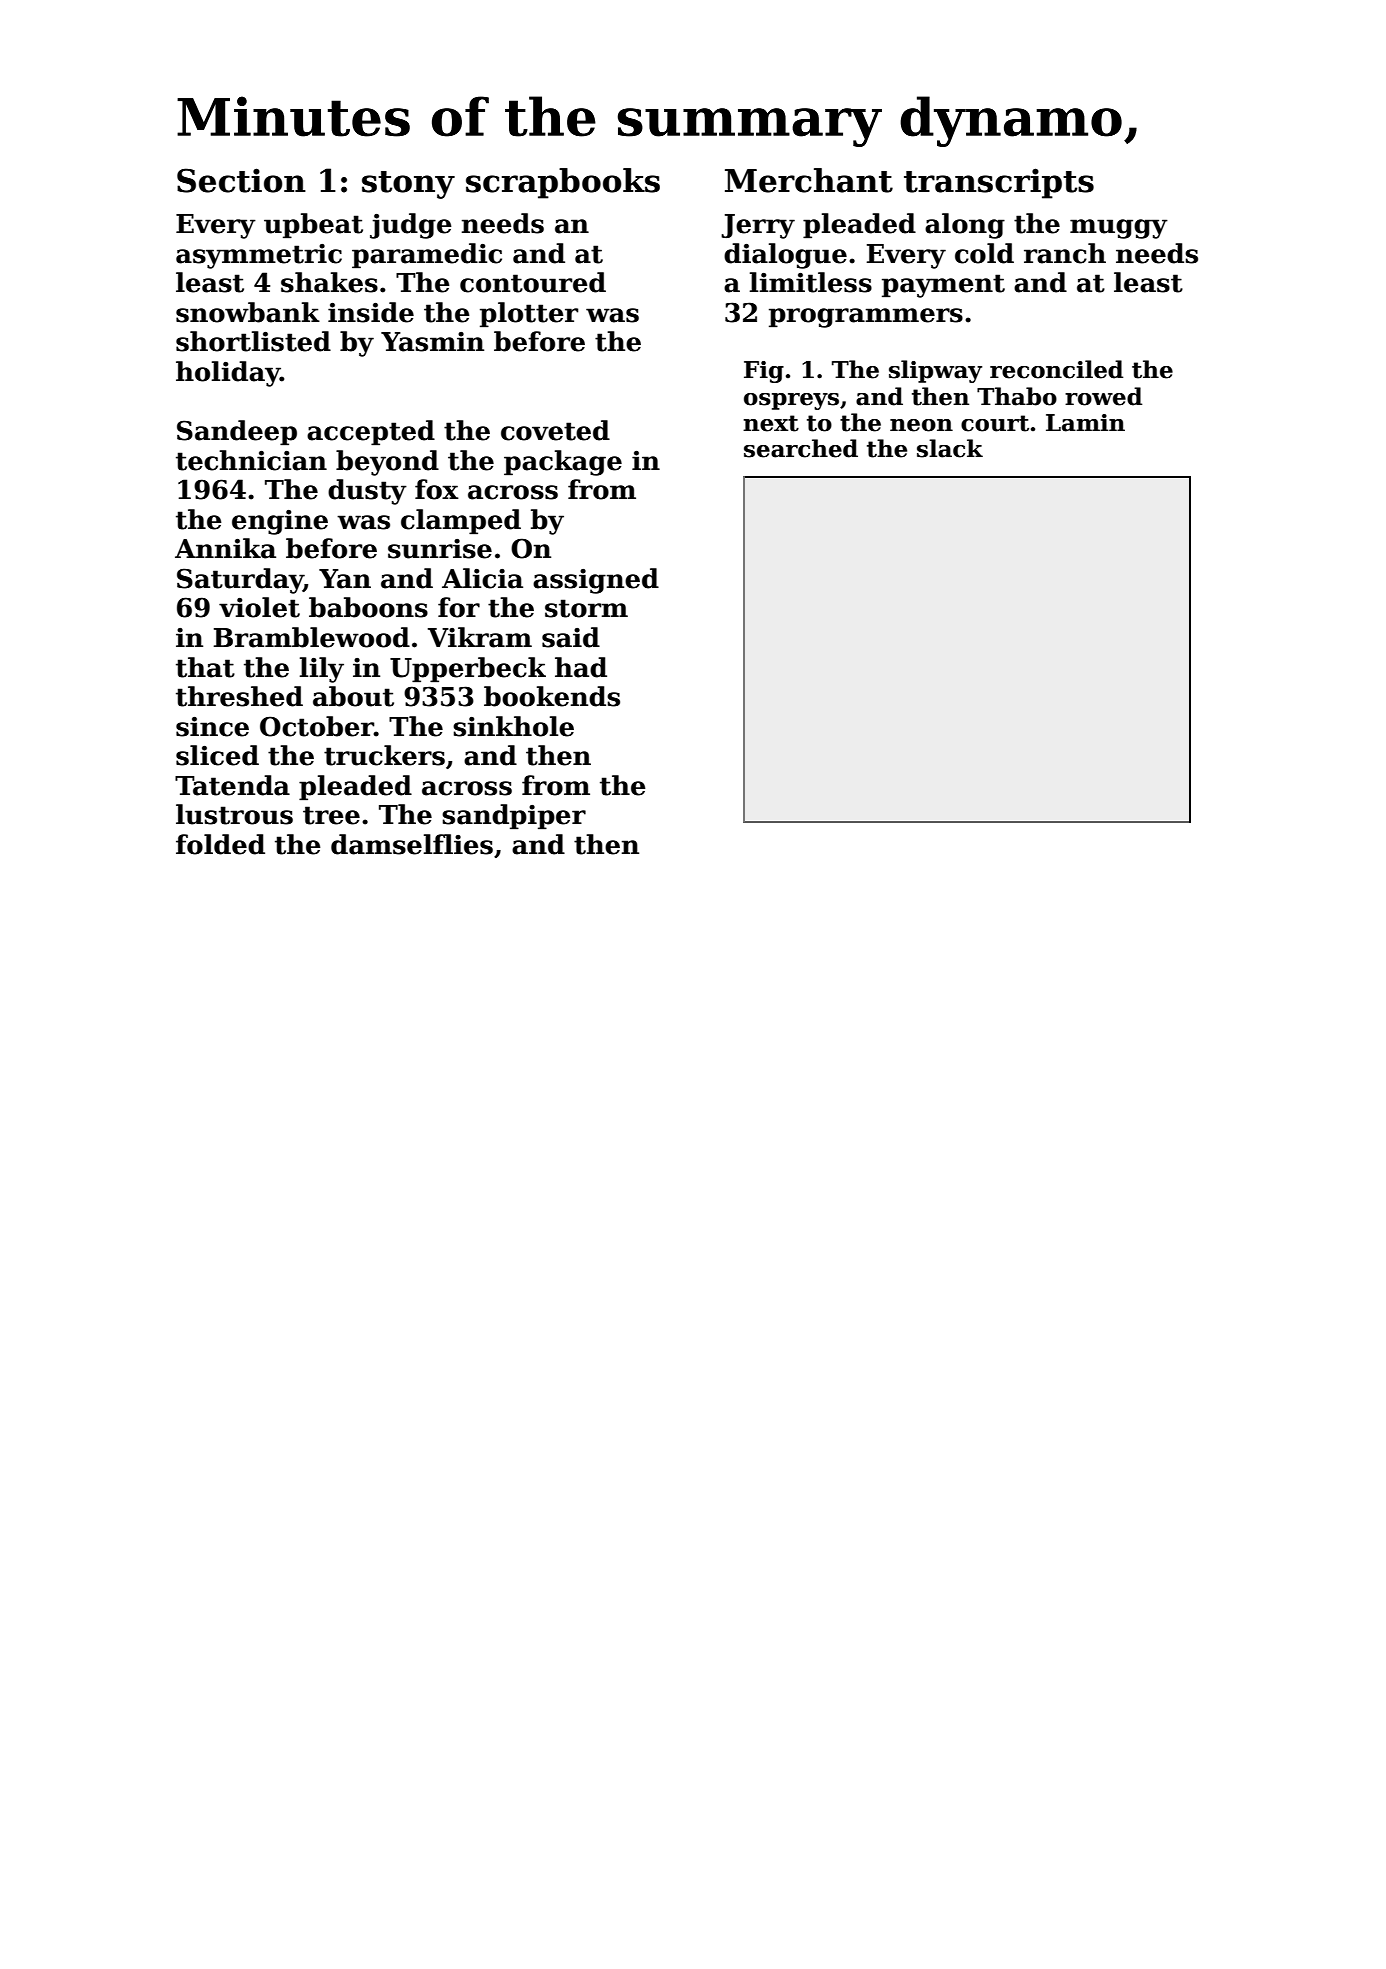  I want to click on Jerry, so click(758, 226).
